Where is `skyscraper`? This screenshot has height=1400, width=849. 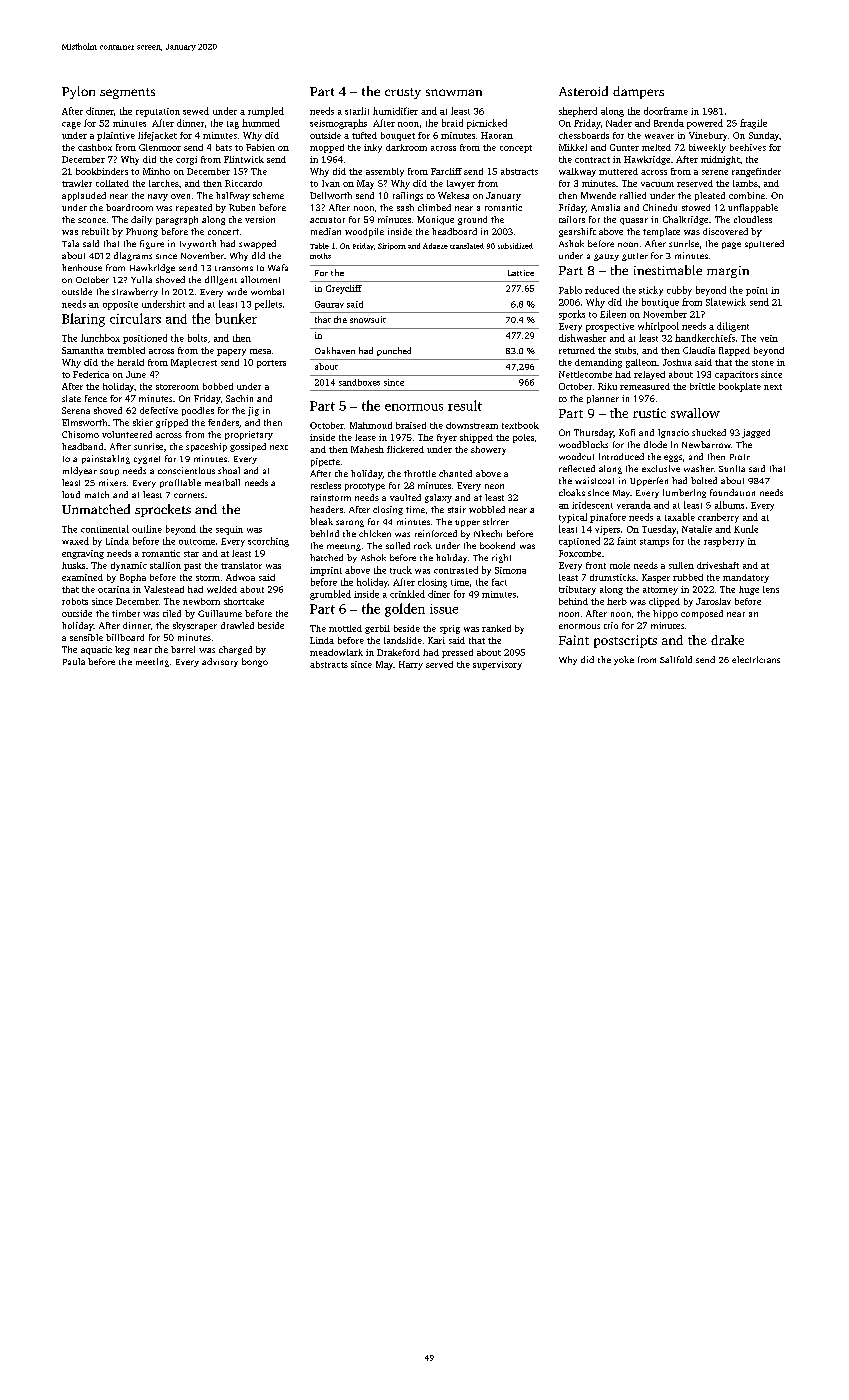
skyscraper is located at coordinates (195, 626).
